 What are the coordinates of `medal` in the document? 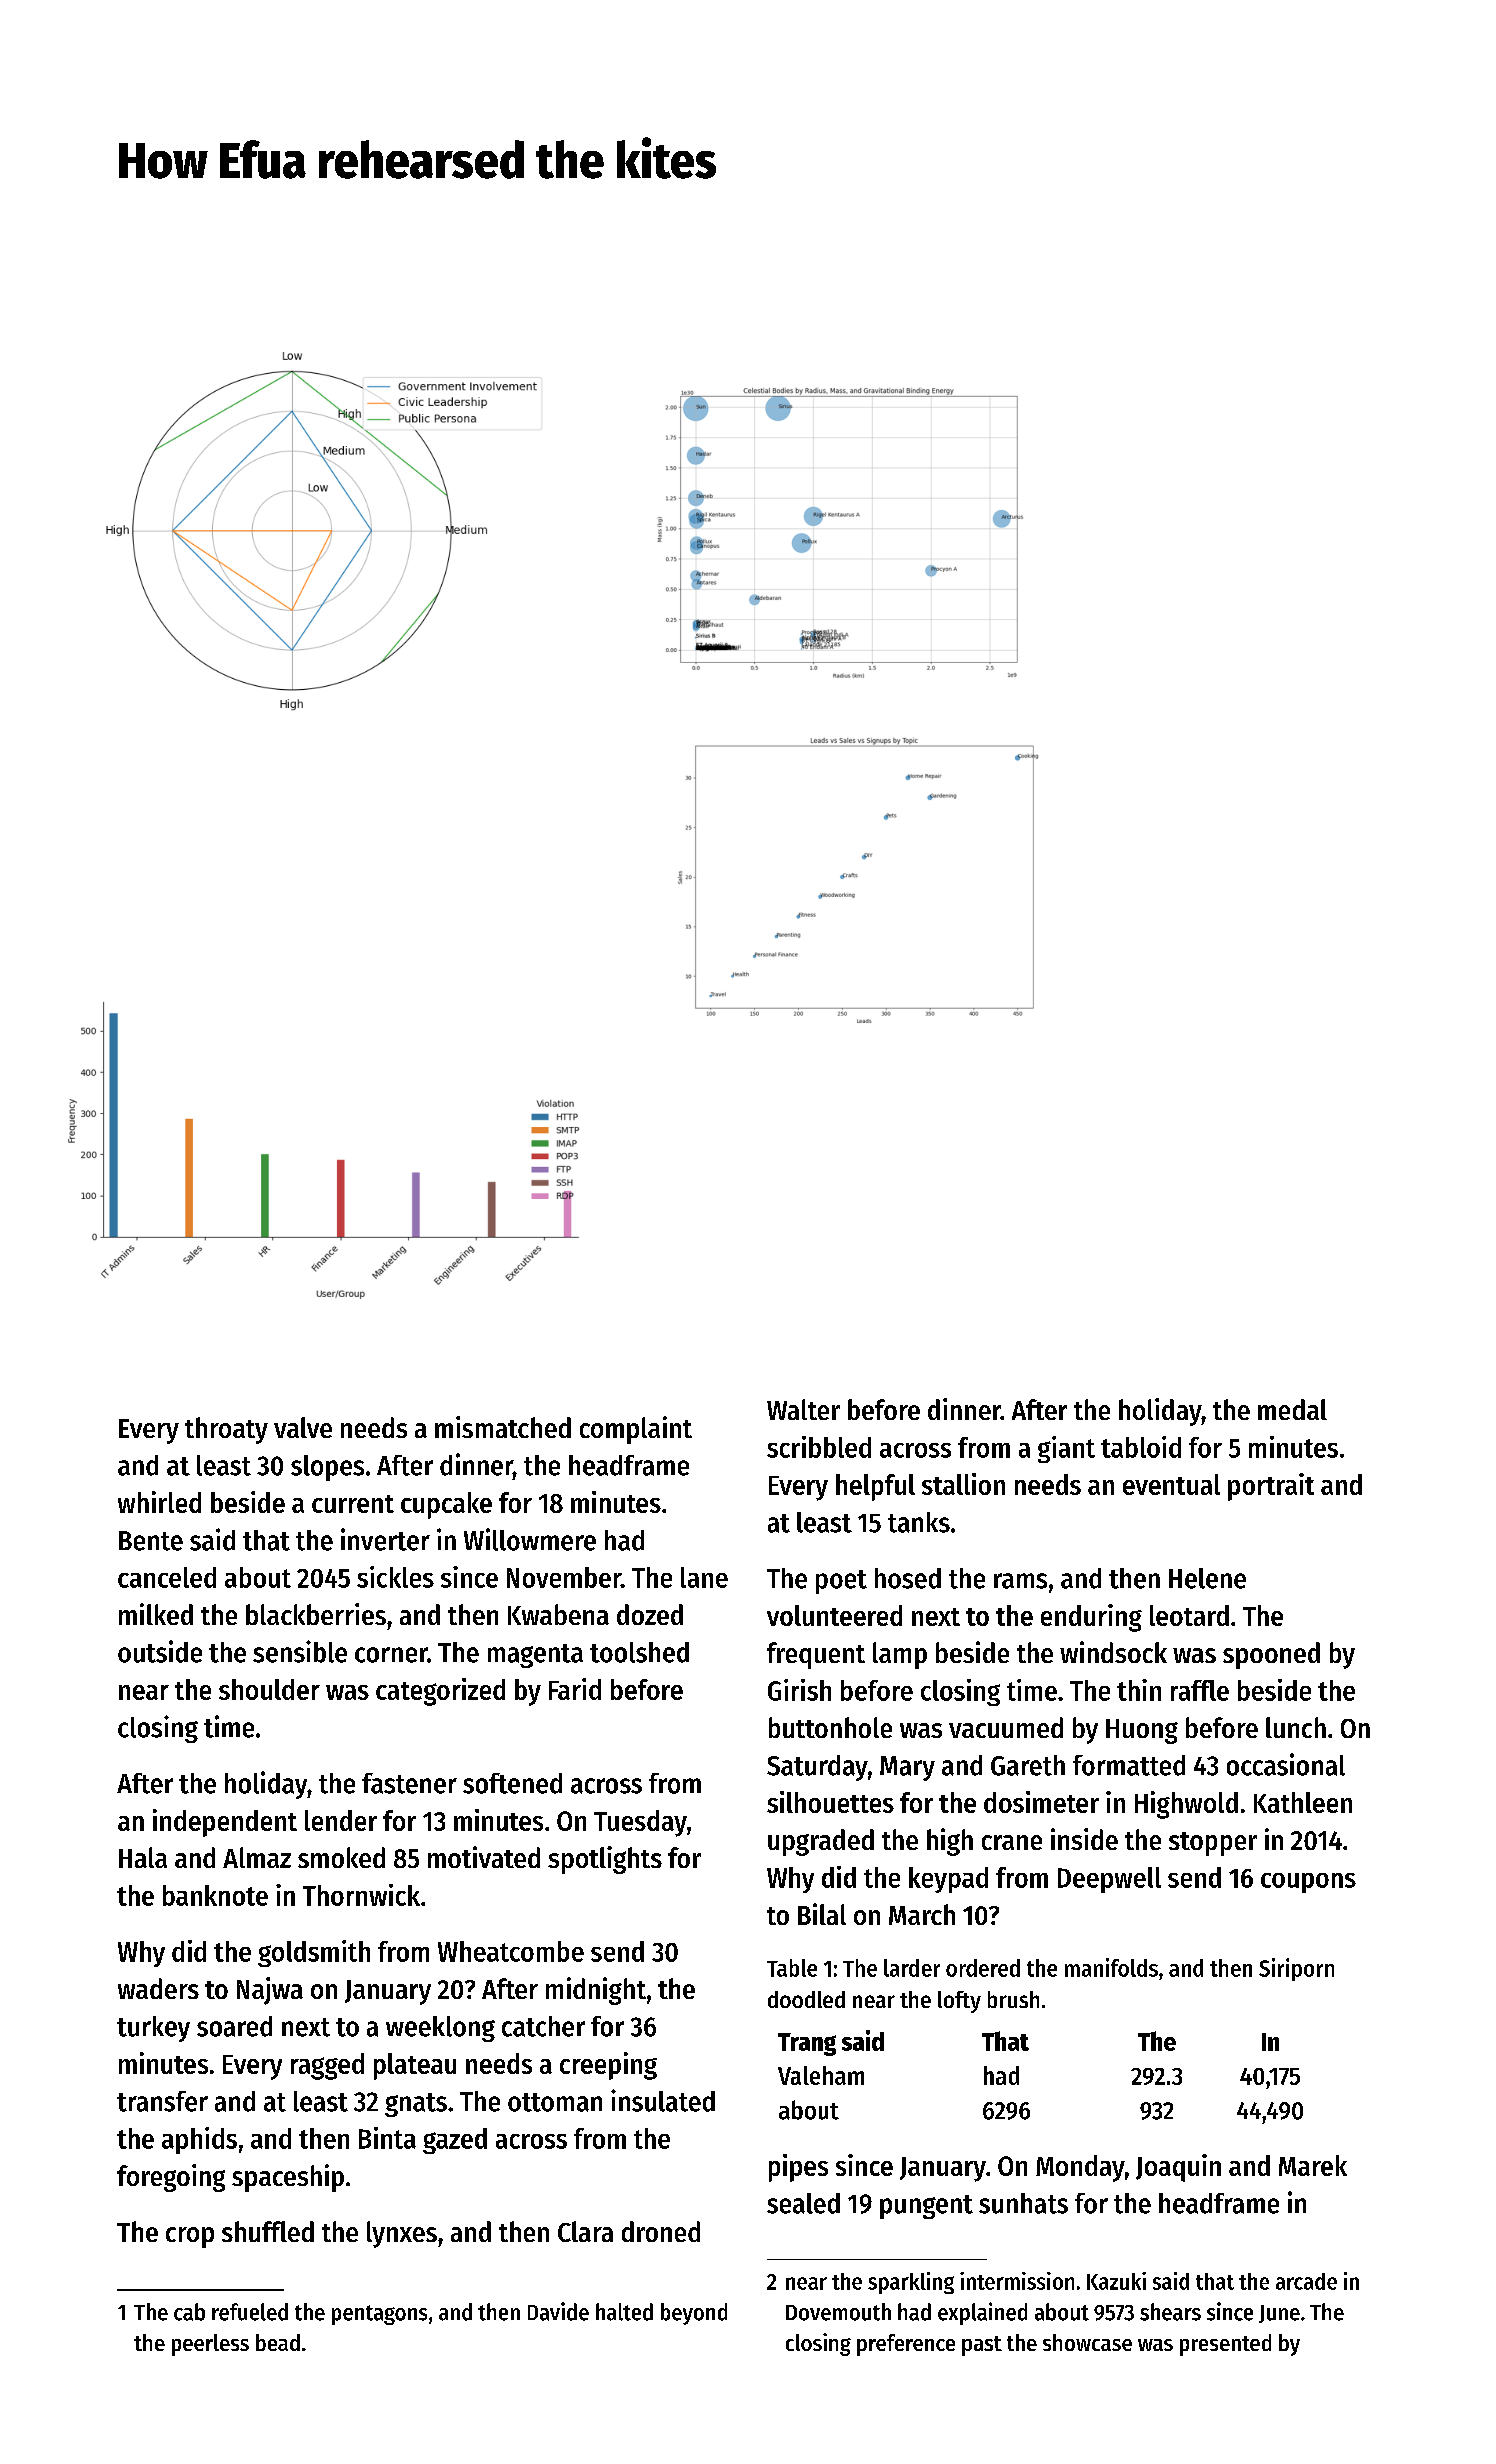 It's located at (1292, 1409).
